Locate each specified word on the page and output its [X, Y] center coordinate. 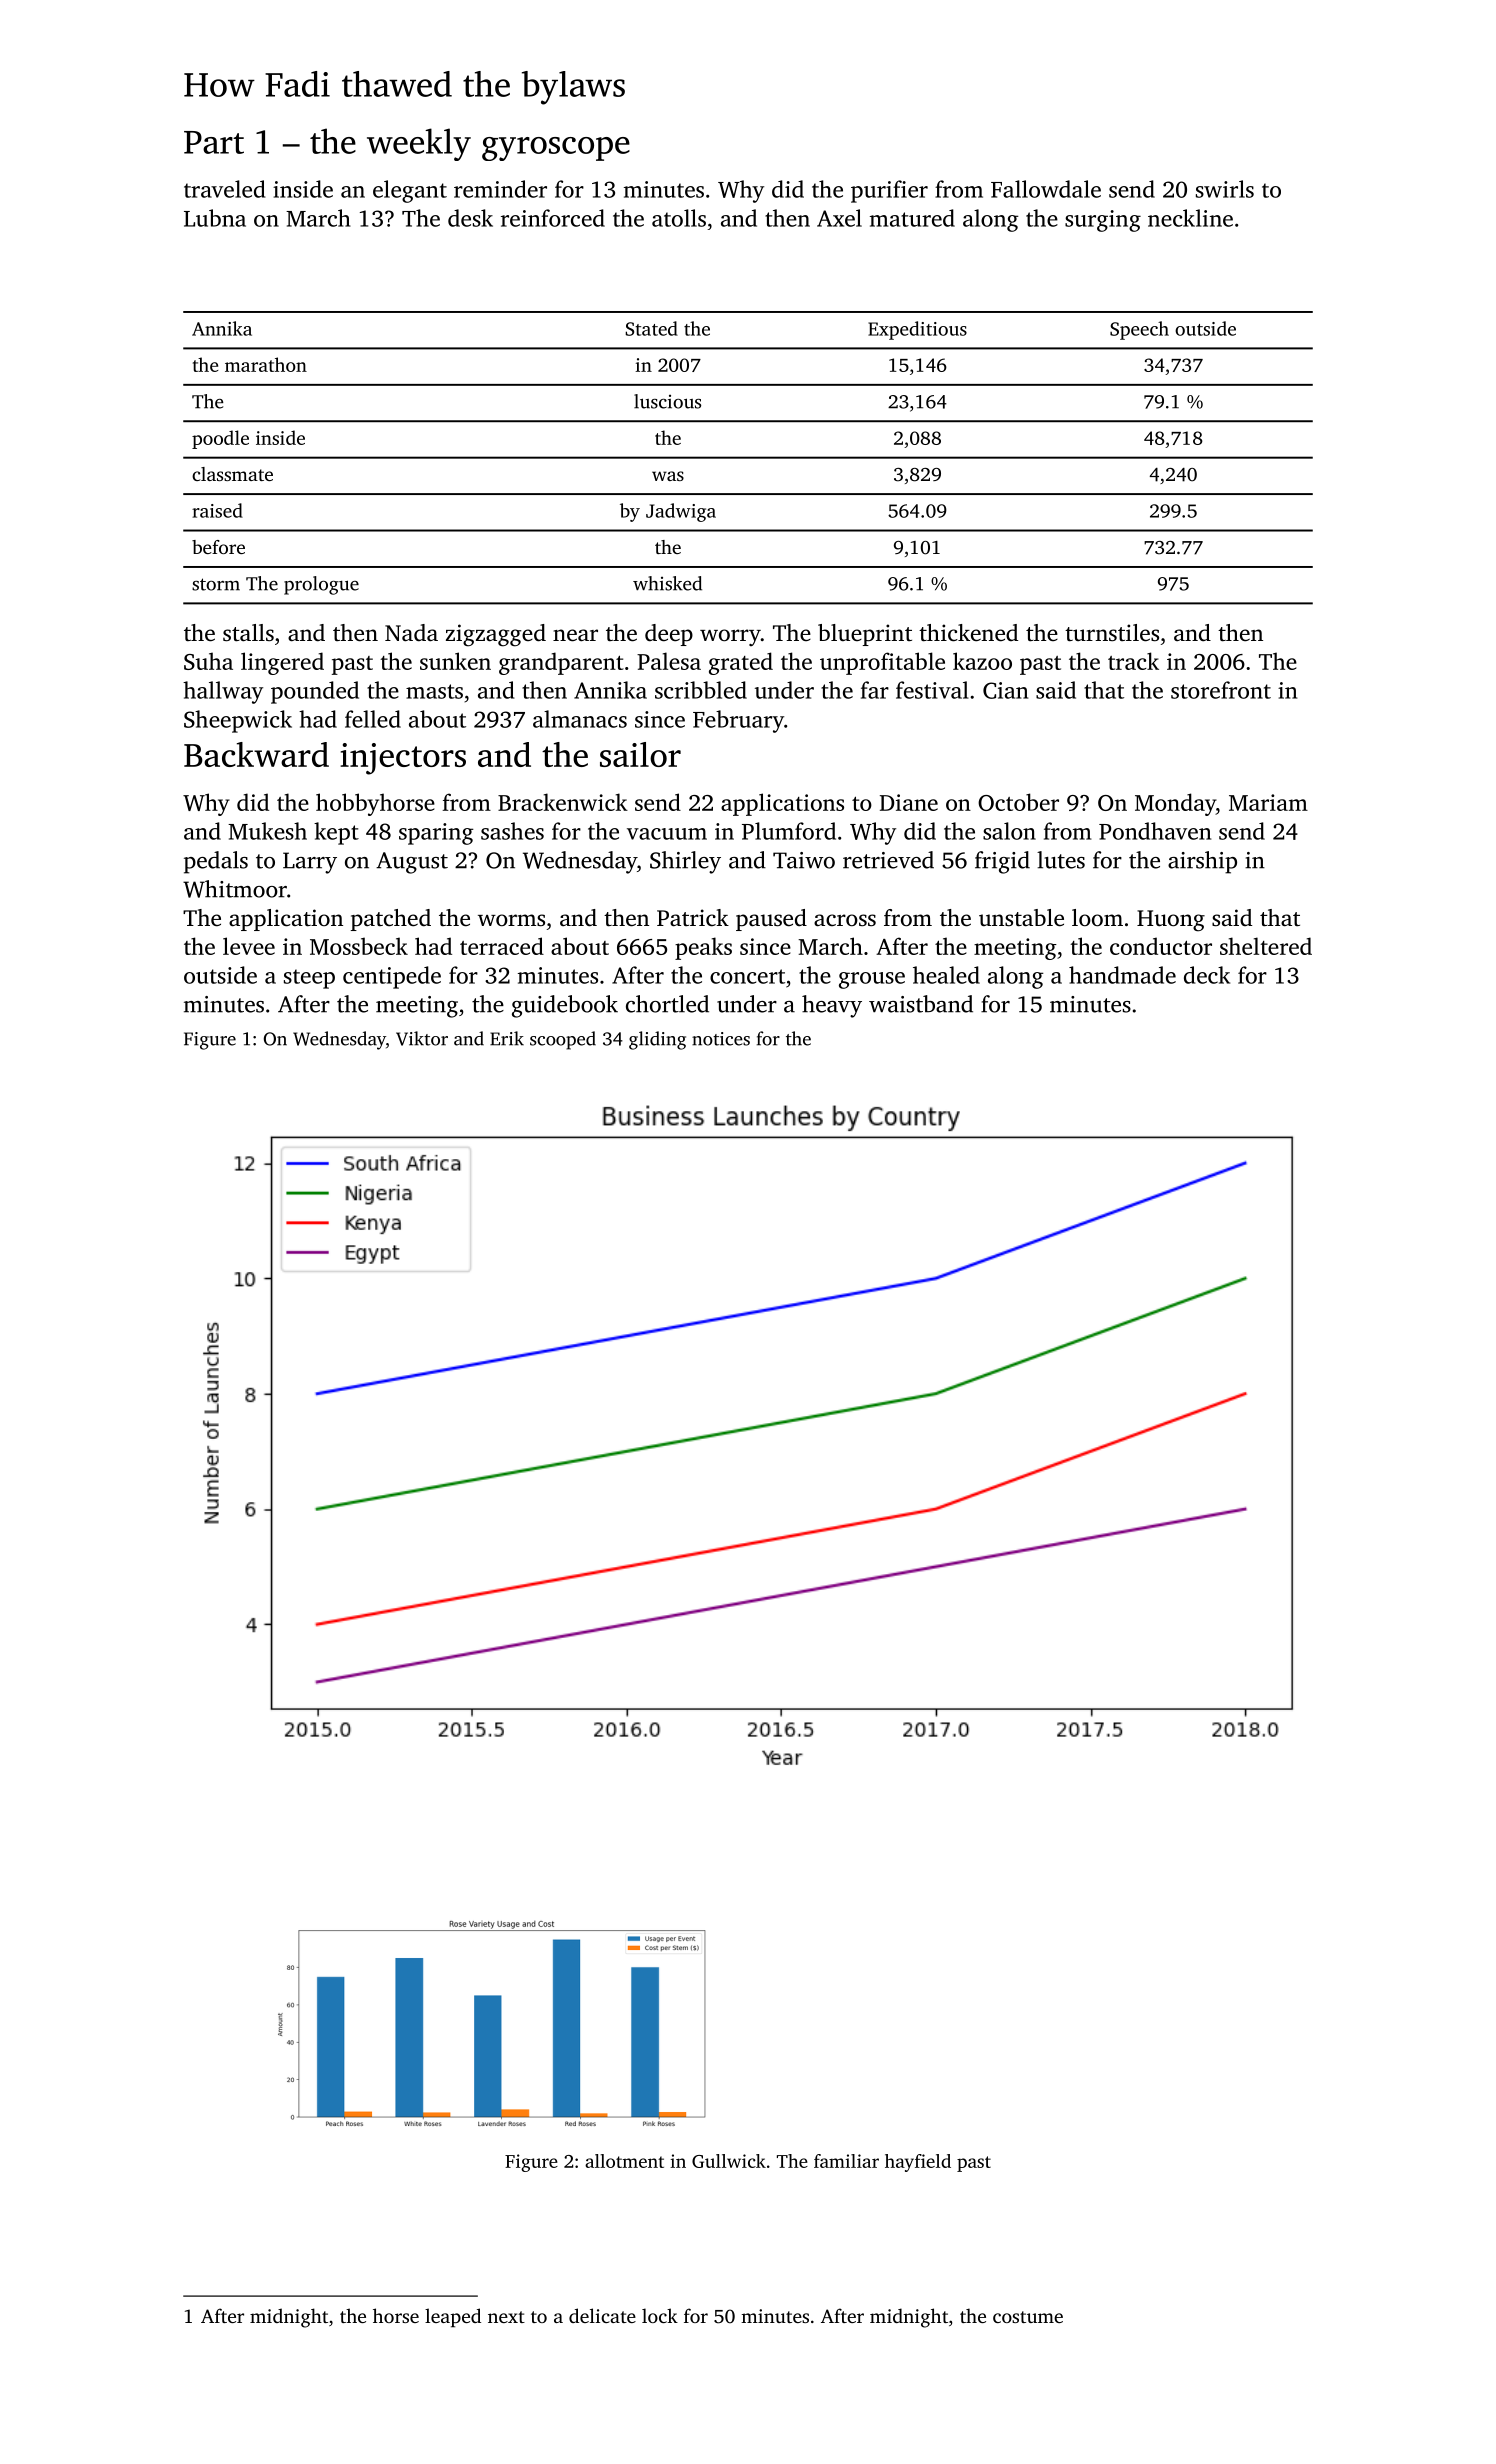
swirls [1225, 189]
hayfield [918, 2163]
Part [214, 142]
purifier [889, 191]
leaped [453, 2318]
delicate [602, 2315]
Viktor [422, 1038]
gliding [657, 1040]
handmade [1122, 975]
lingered [282, 663]
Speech [1139, 330]
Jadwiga [681, 512]
